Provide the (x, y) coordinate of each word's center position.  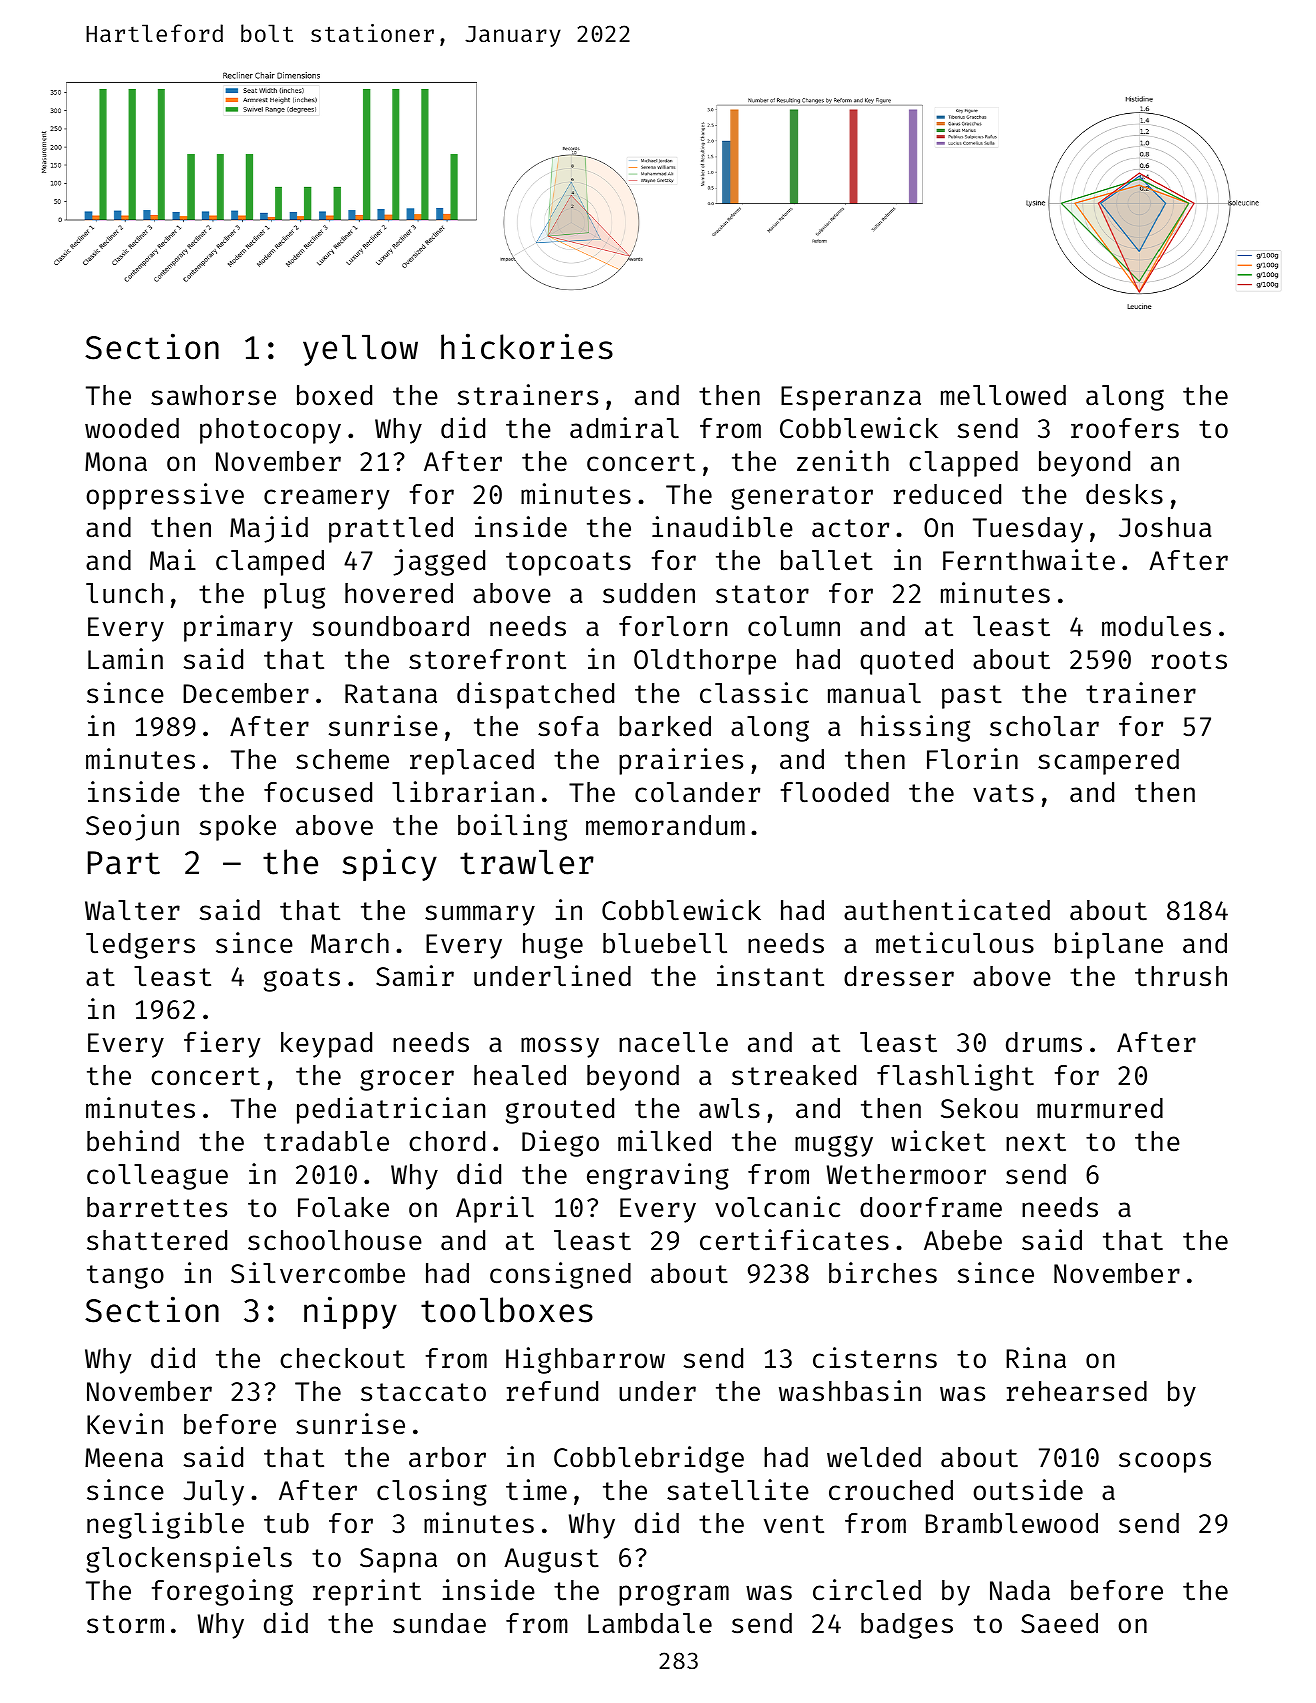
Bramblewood (1012, 1523)
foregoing (222, 1592)
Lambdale (650, 1623)
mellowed (1003, 395)
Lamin (125, 659)
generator (802, 498)
